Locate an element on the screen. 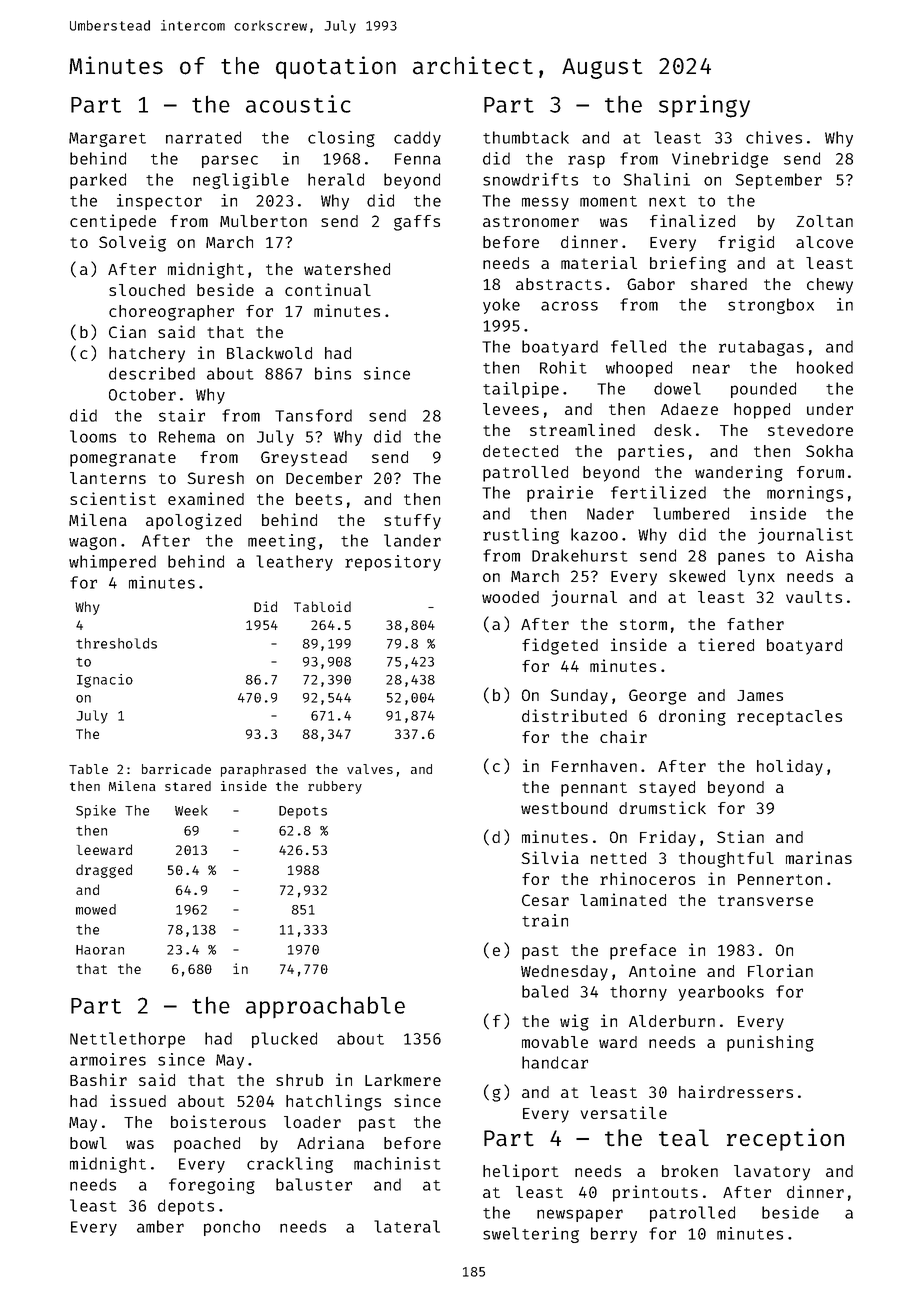 The height and width of the screenshot is (1308, 924). teal is located at coordinates (684, 1138).
